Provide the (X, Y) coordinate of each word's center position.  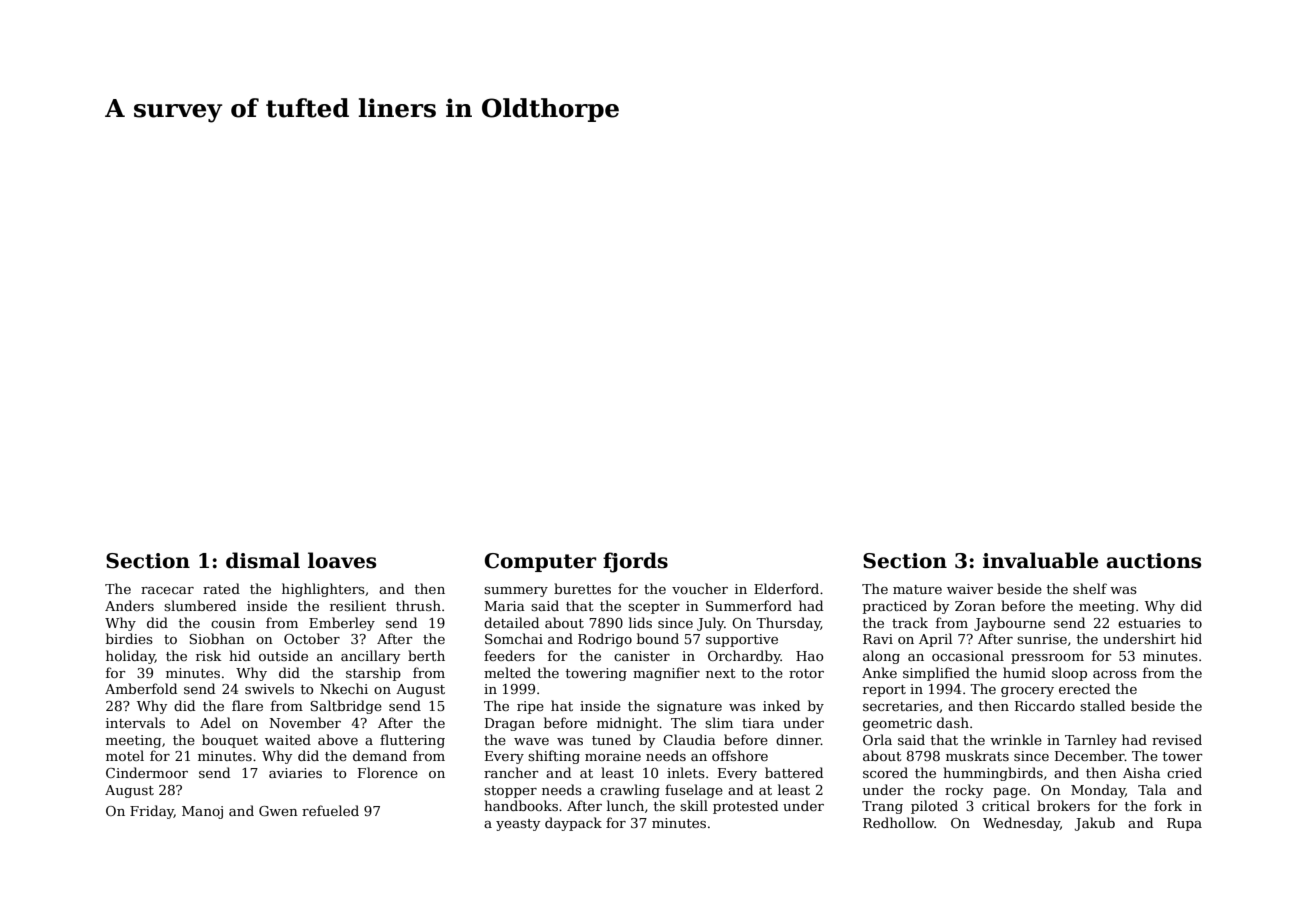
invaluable (1041, 560)
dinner (798, 739)
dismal (263, 560)
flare (247, 705)
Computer (540, 562)
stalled (1102, 705)
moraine (613, 756)
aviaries (295, 773)
